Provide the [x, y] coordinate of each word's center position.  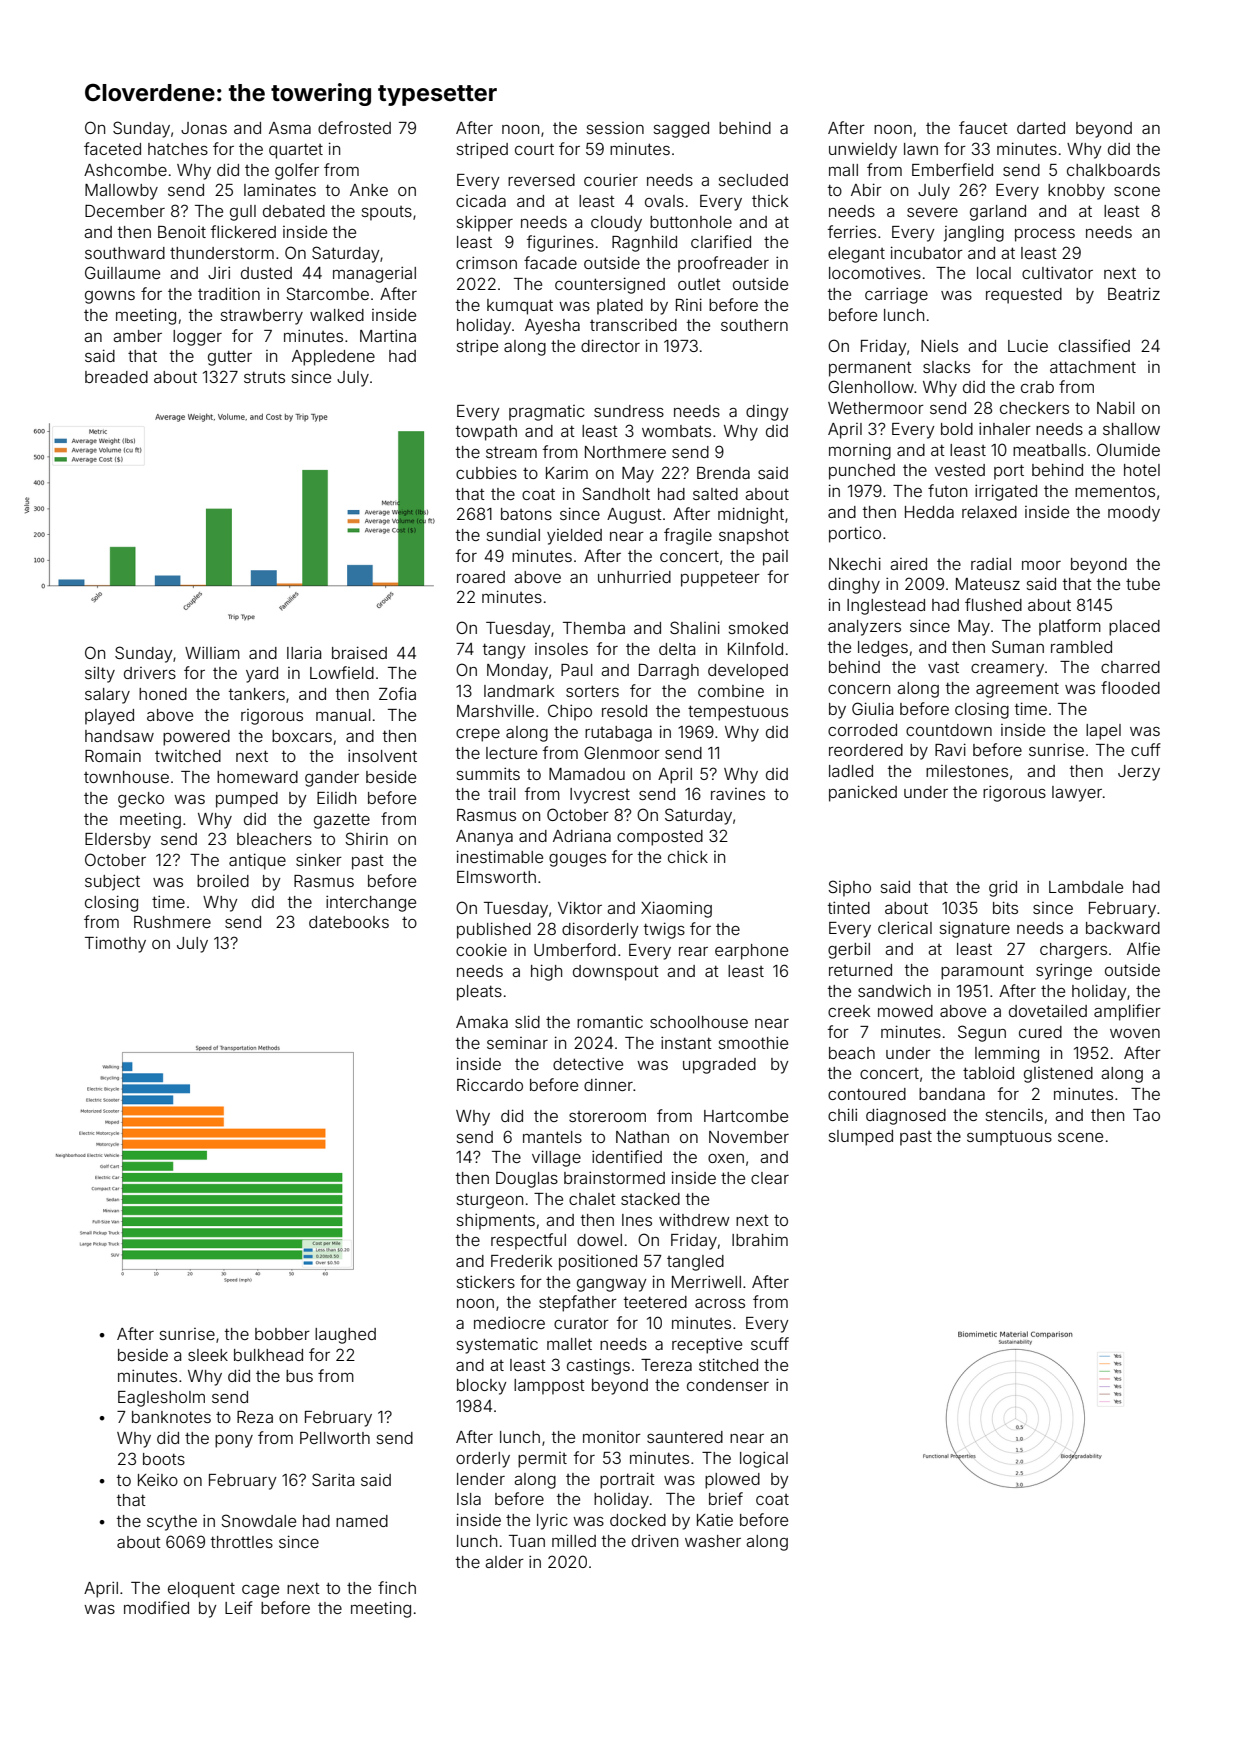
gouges [577, 860]
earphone [751, 952]
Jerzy [1139, 773]
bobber [282, 1334]
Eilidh [336, 798]
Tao [1146, 1115]
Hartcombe [746, 1116]
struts [264, 377]
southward [125, 253]
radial [991, 563]
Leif [239, 1607]
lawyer [1077, 794]
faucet [983, 127]
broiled [223, 881]
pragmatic [547, 413]
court [534, 149]
